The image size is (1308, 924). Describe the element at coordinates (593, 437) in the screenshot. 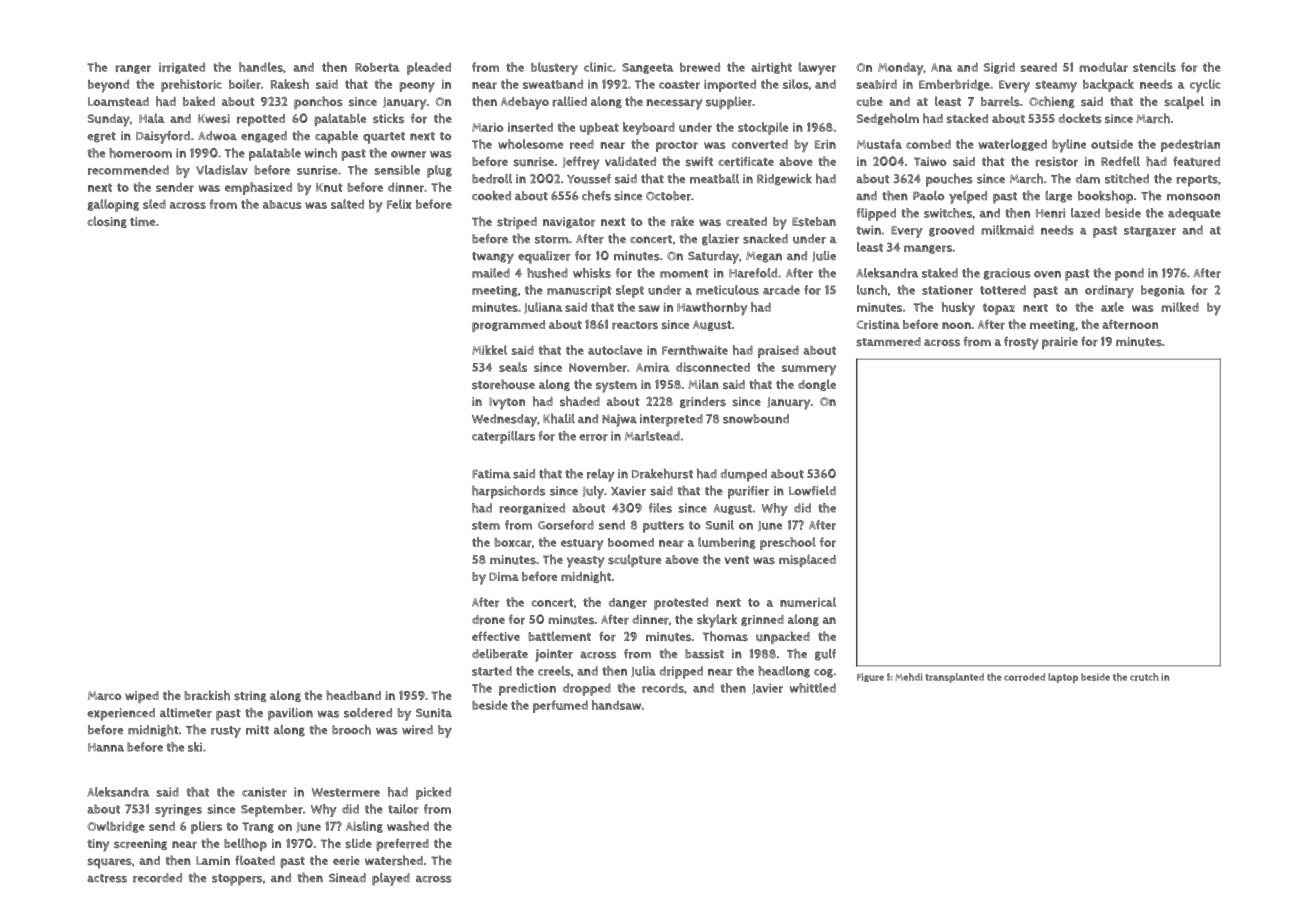

I see `error` at that location.
